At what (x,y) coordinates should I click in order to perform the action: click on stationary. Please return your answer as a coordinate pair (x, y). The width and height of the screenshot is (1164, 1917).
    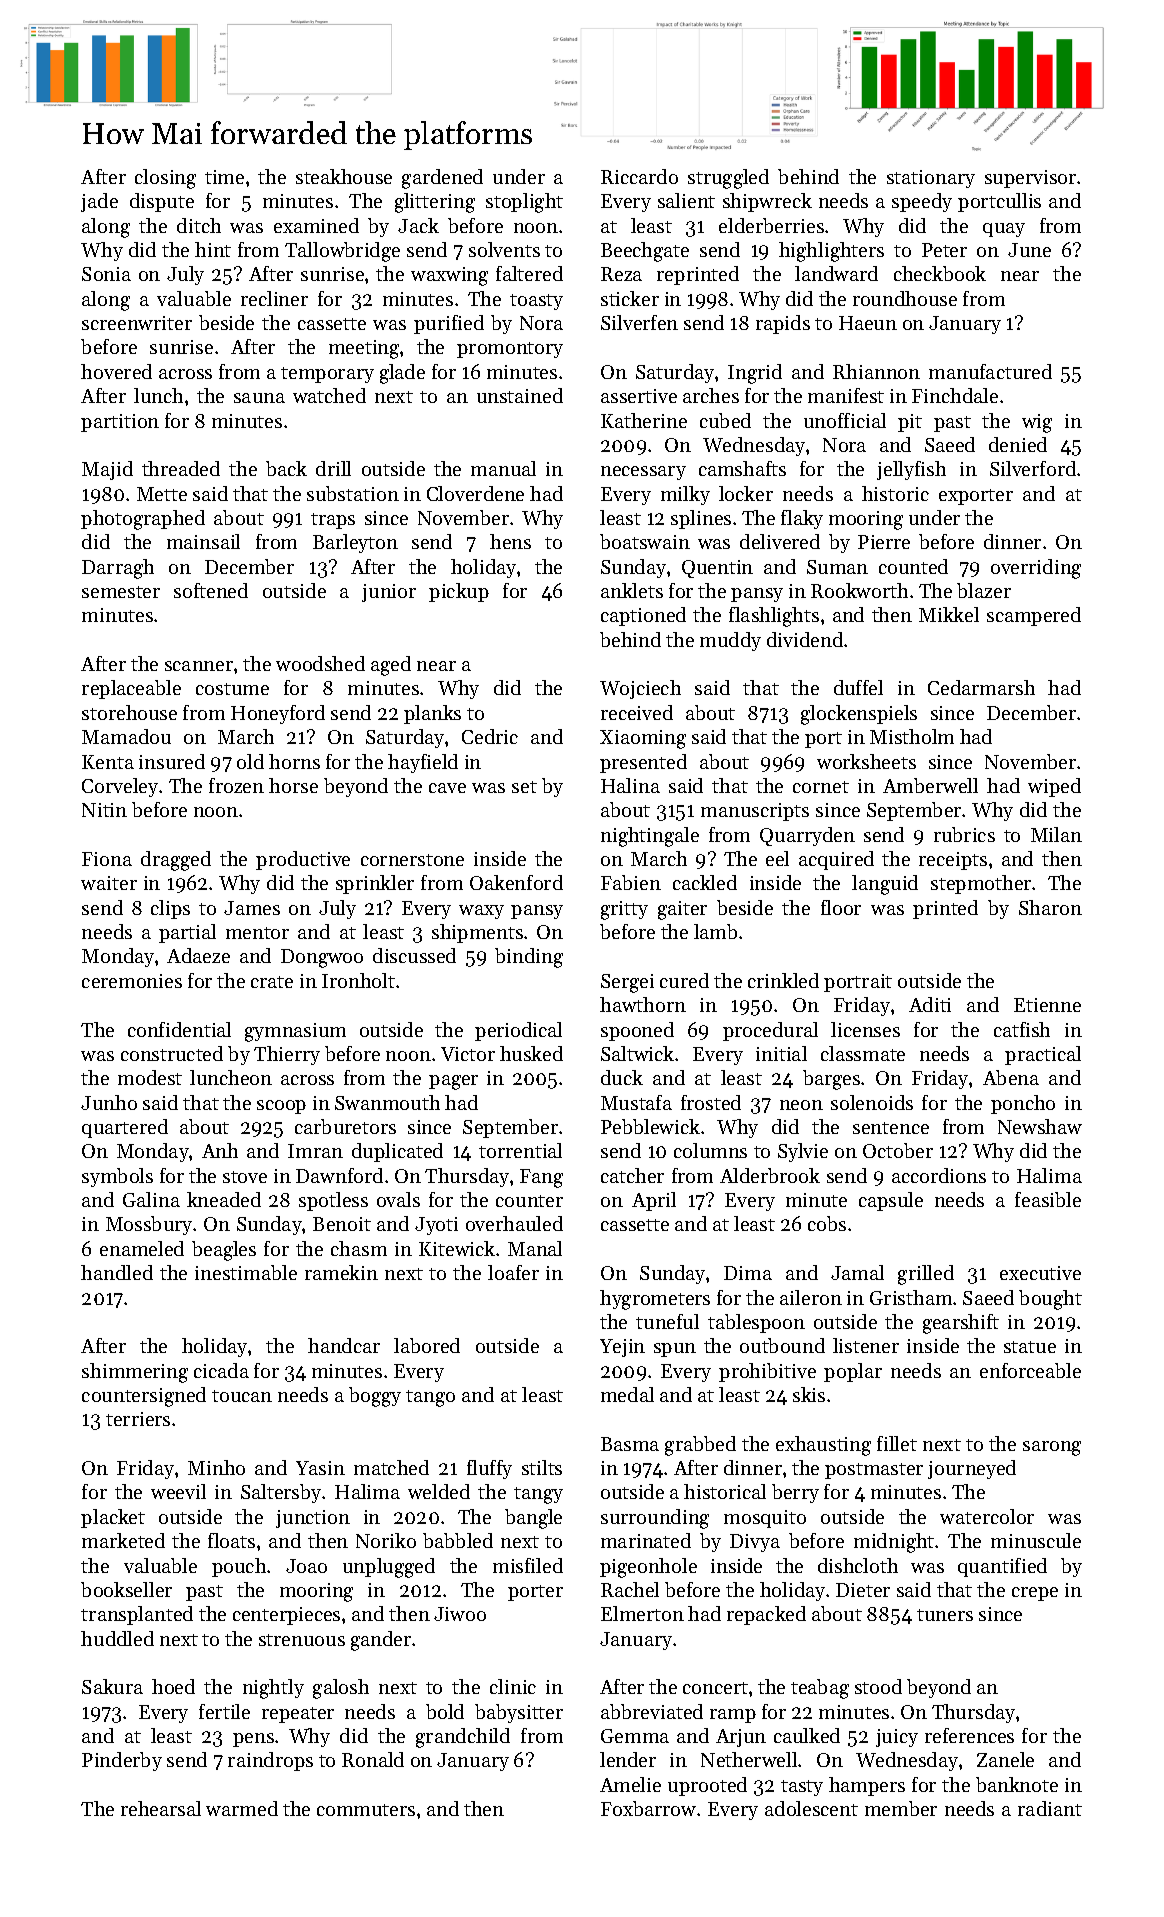
    Looking at the image, I should click on (931, 179).
